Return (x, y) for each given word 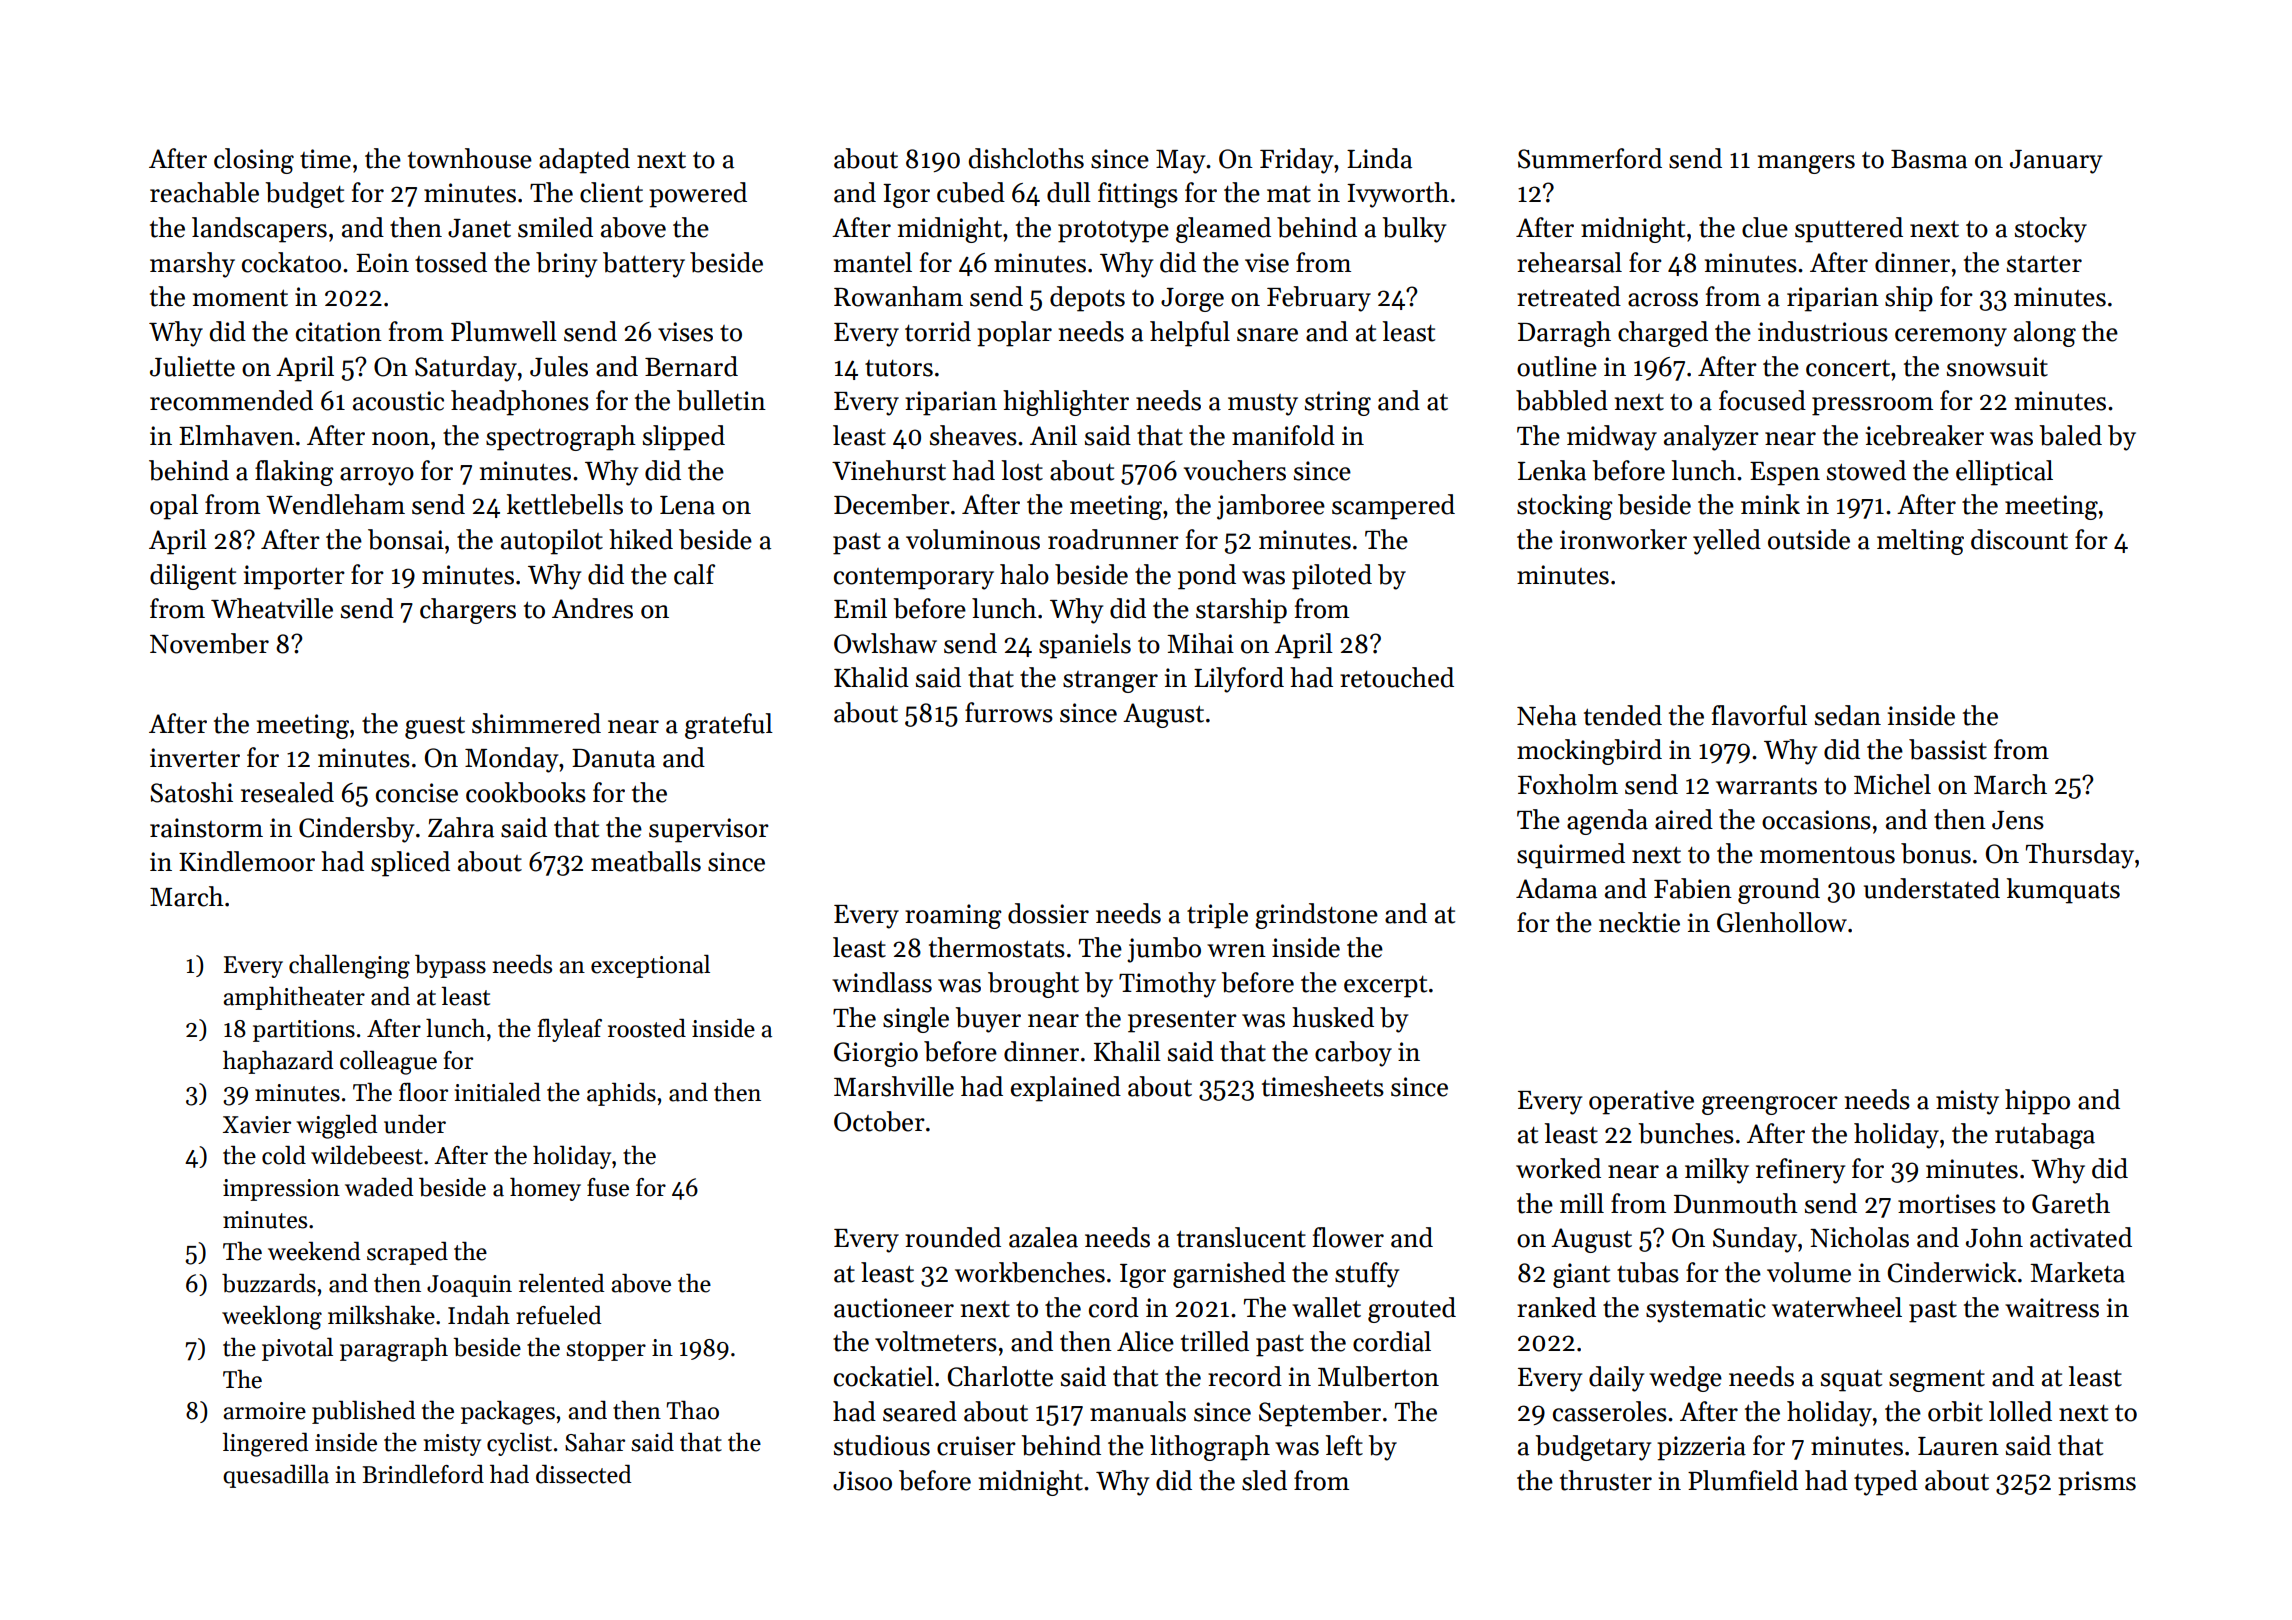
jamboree (1271, 507)
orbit (1955, 1411)
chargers (468, 611)
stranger (1110, 682)
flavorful (1759, 715)
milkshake (381, 1315)
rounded (953, 1237)
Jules (559, 366)
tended (1623, 715)
